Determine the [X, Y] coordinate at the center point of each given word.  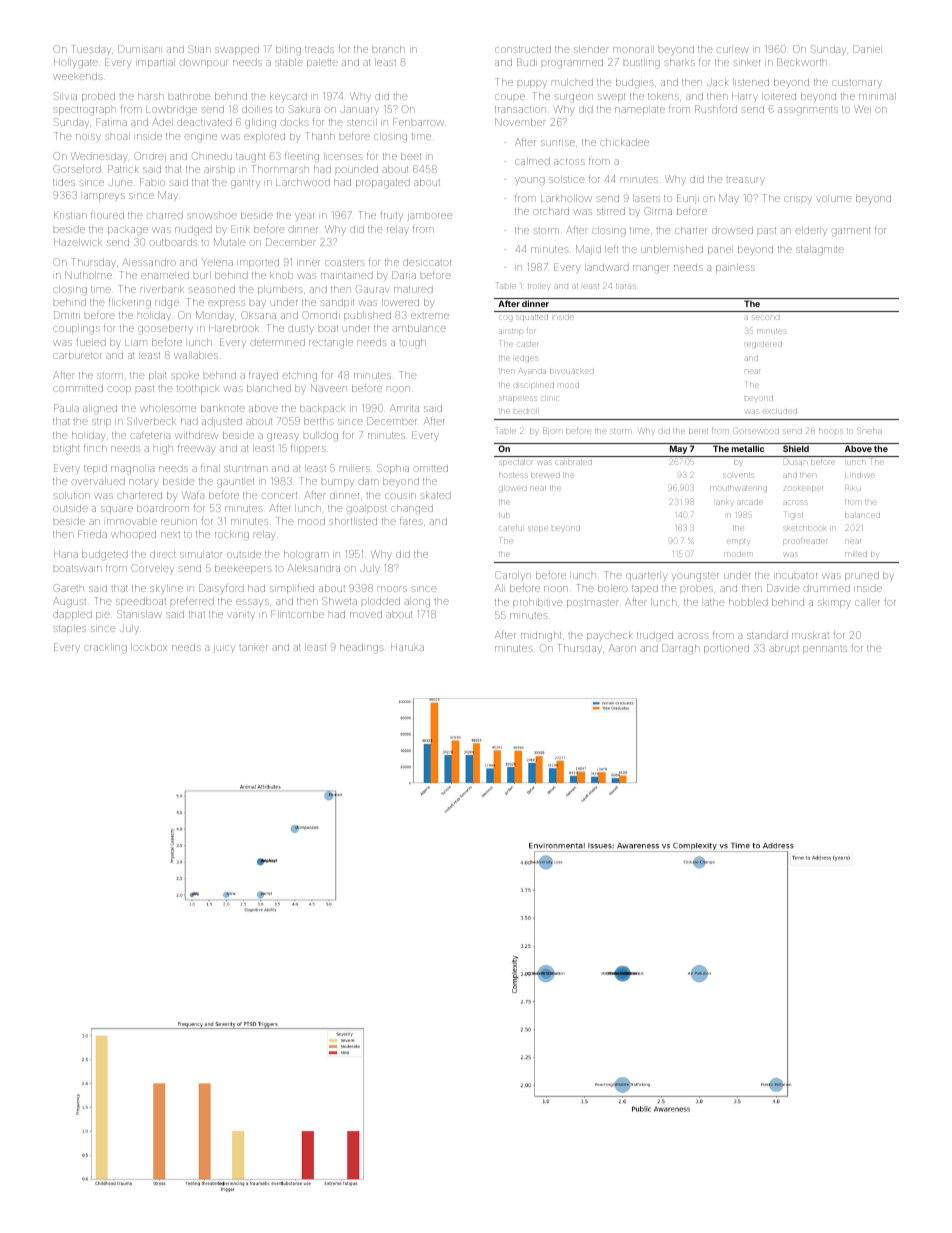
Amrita [404, 408]
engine [201, 137]
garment [851, 231]
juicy [224, 649]
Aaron [622, 648]
